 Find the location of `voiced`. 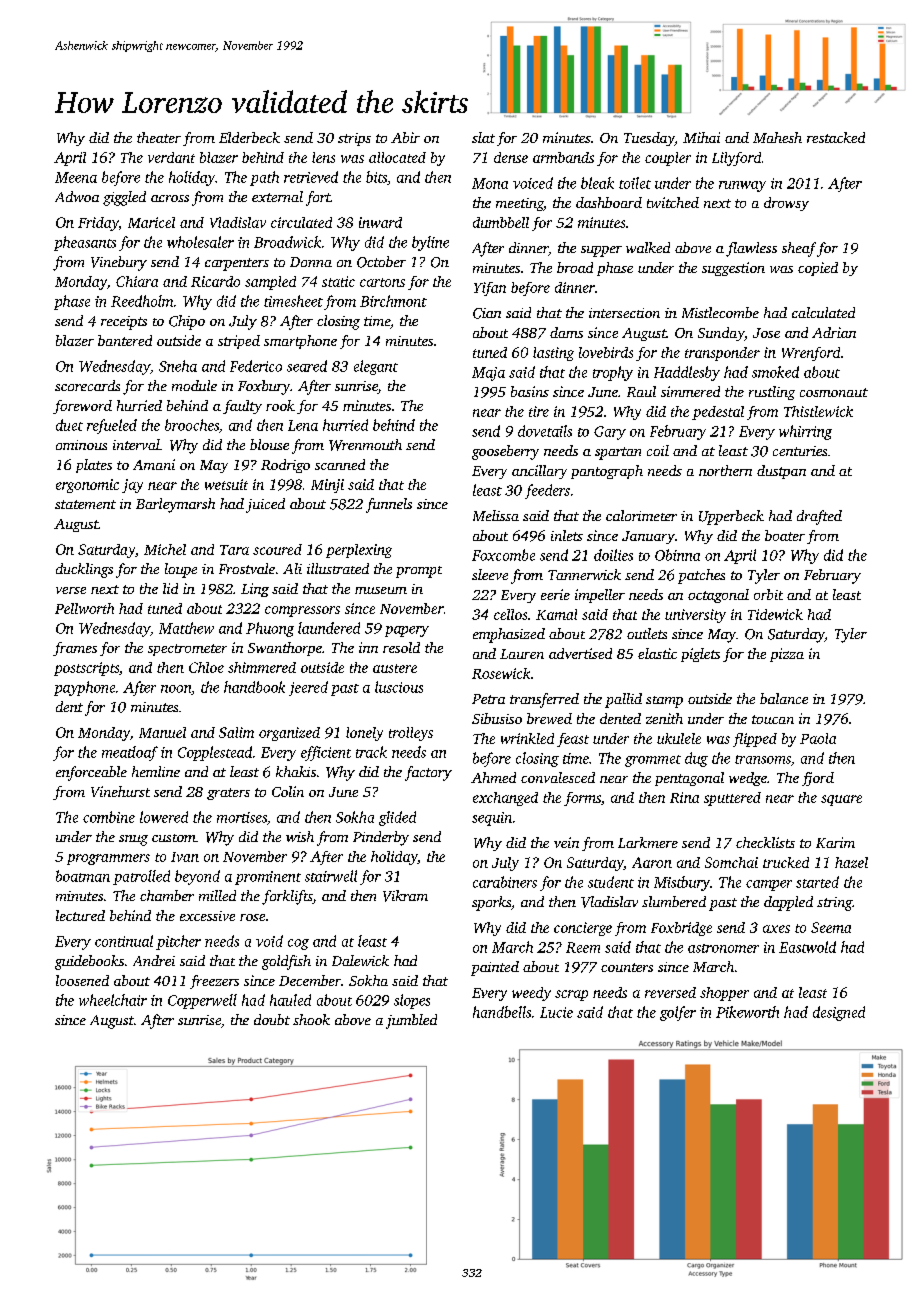

voiced is located at coordinates (533, 183).
